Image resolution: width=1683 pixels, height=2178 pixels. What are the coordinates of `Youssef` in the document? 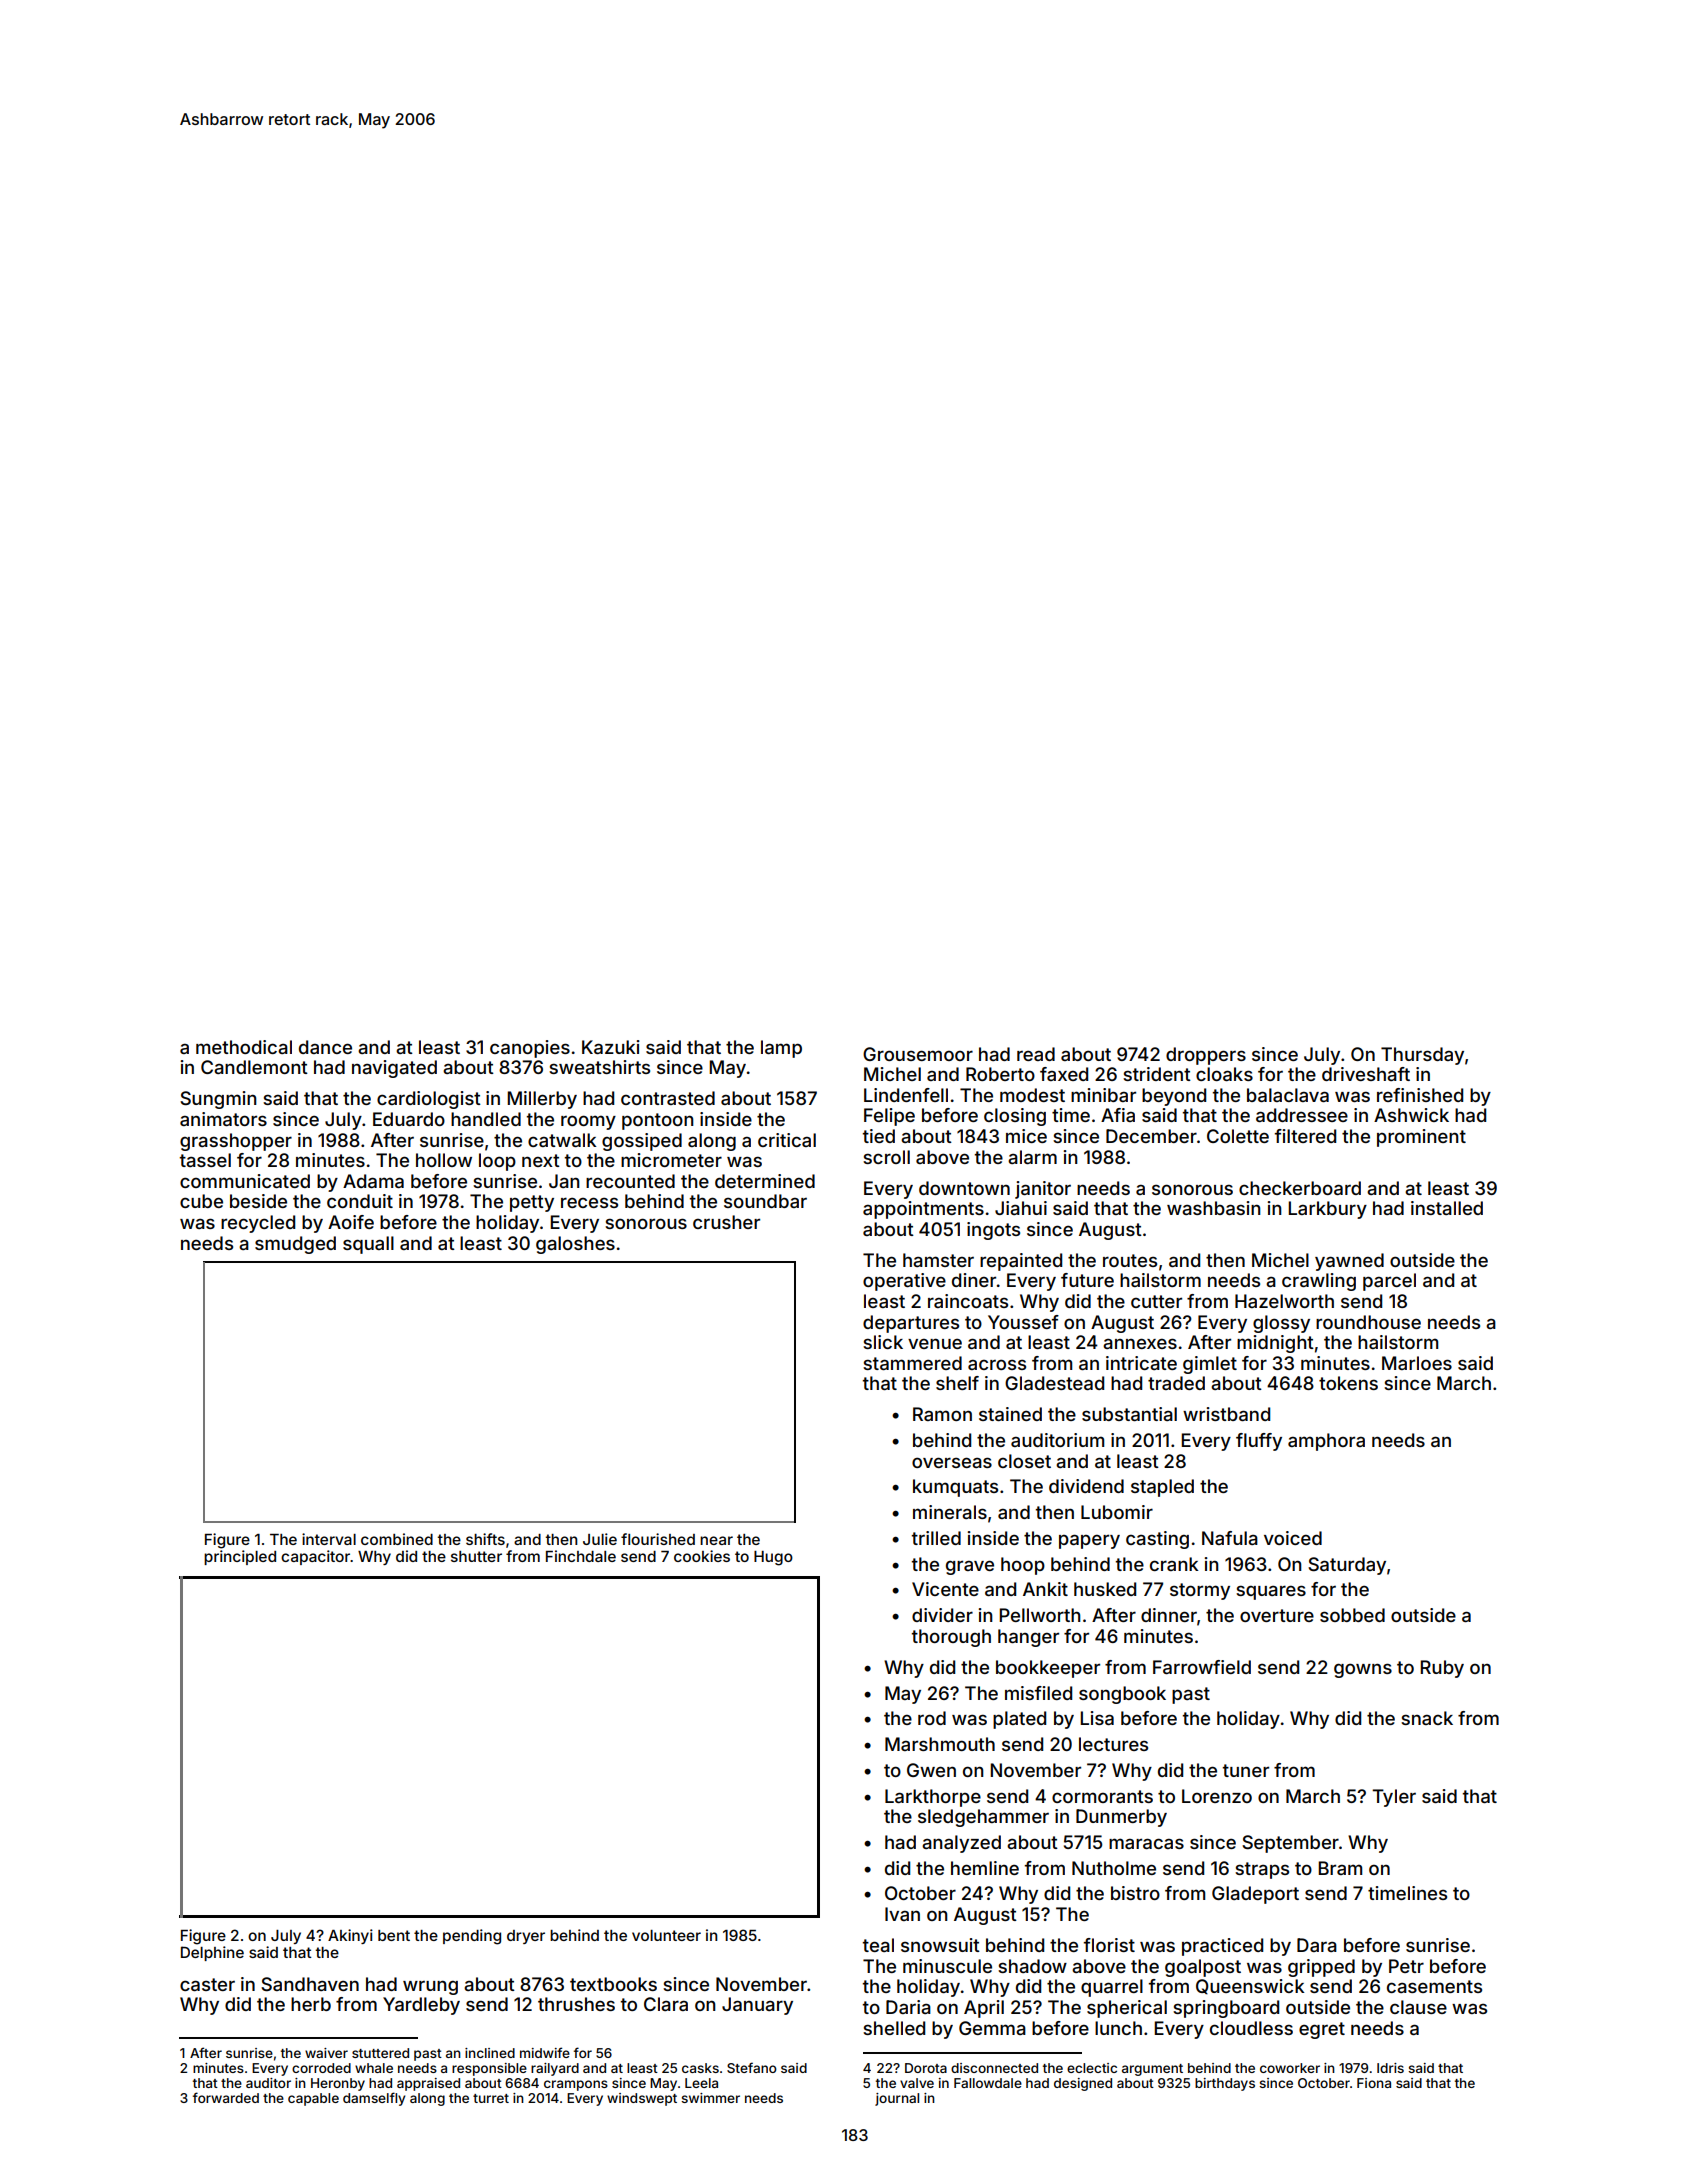 It's located at (1023, 1322).
